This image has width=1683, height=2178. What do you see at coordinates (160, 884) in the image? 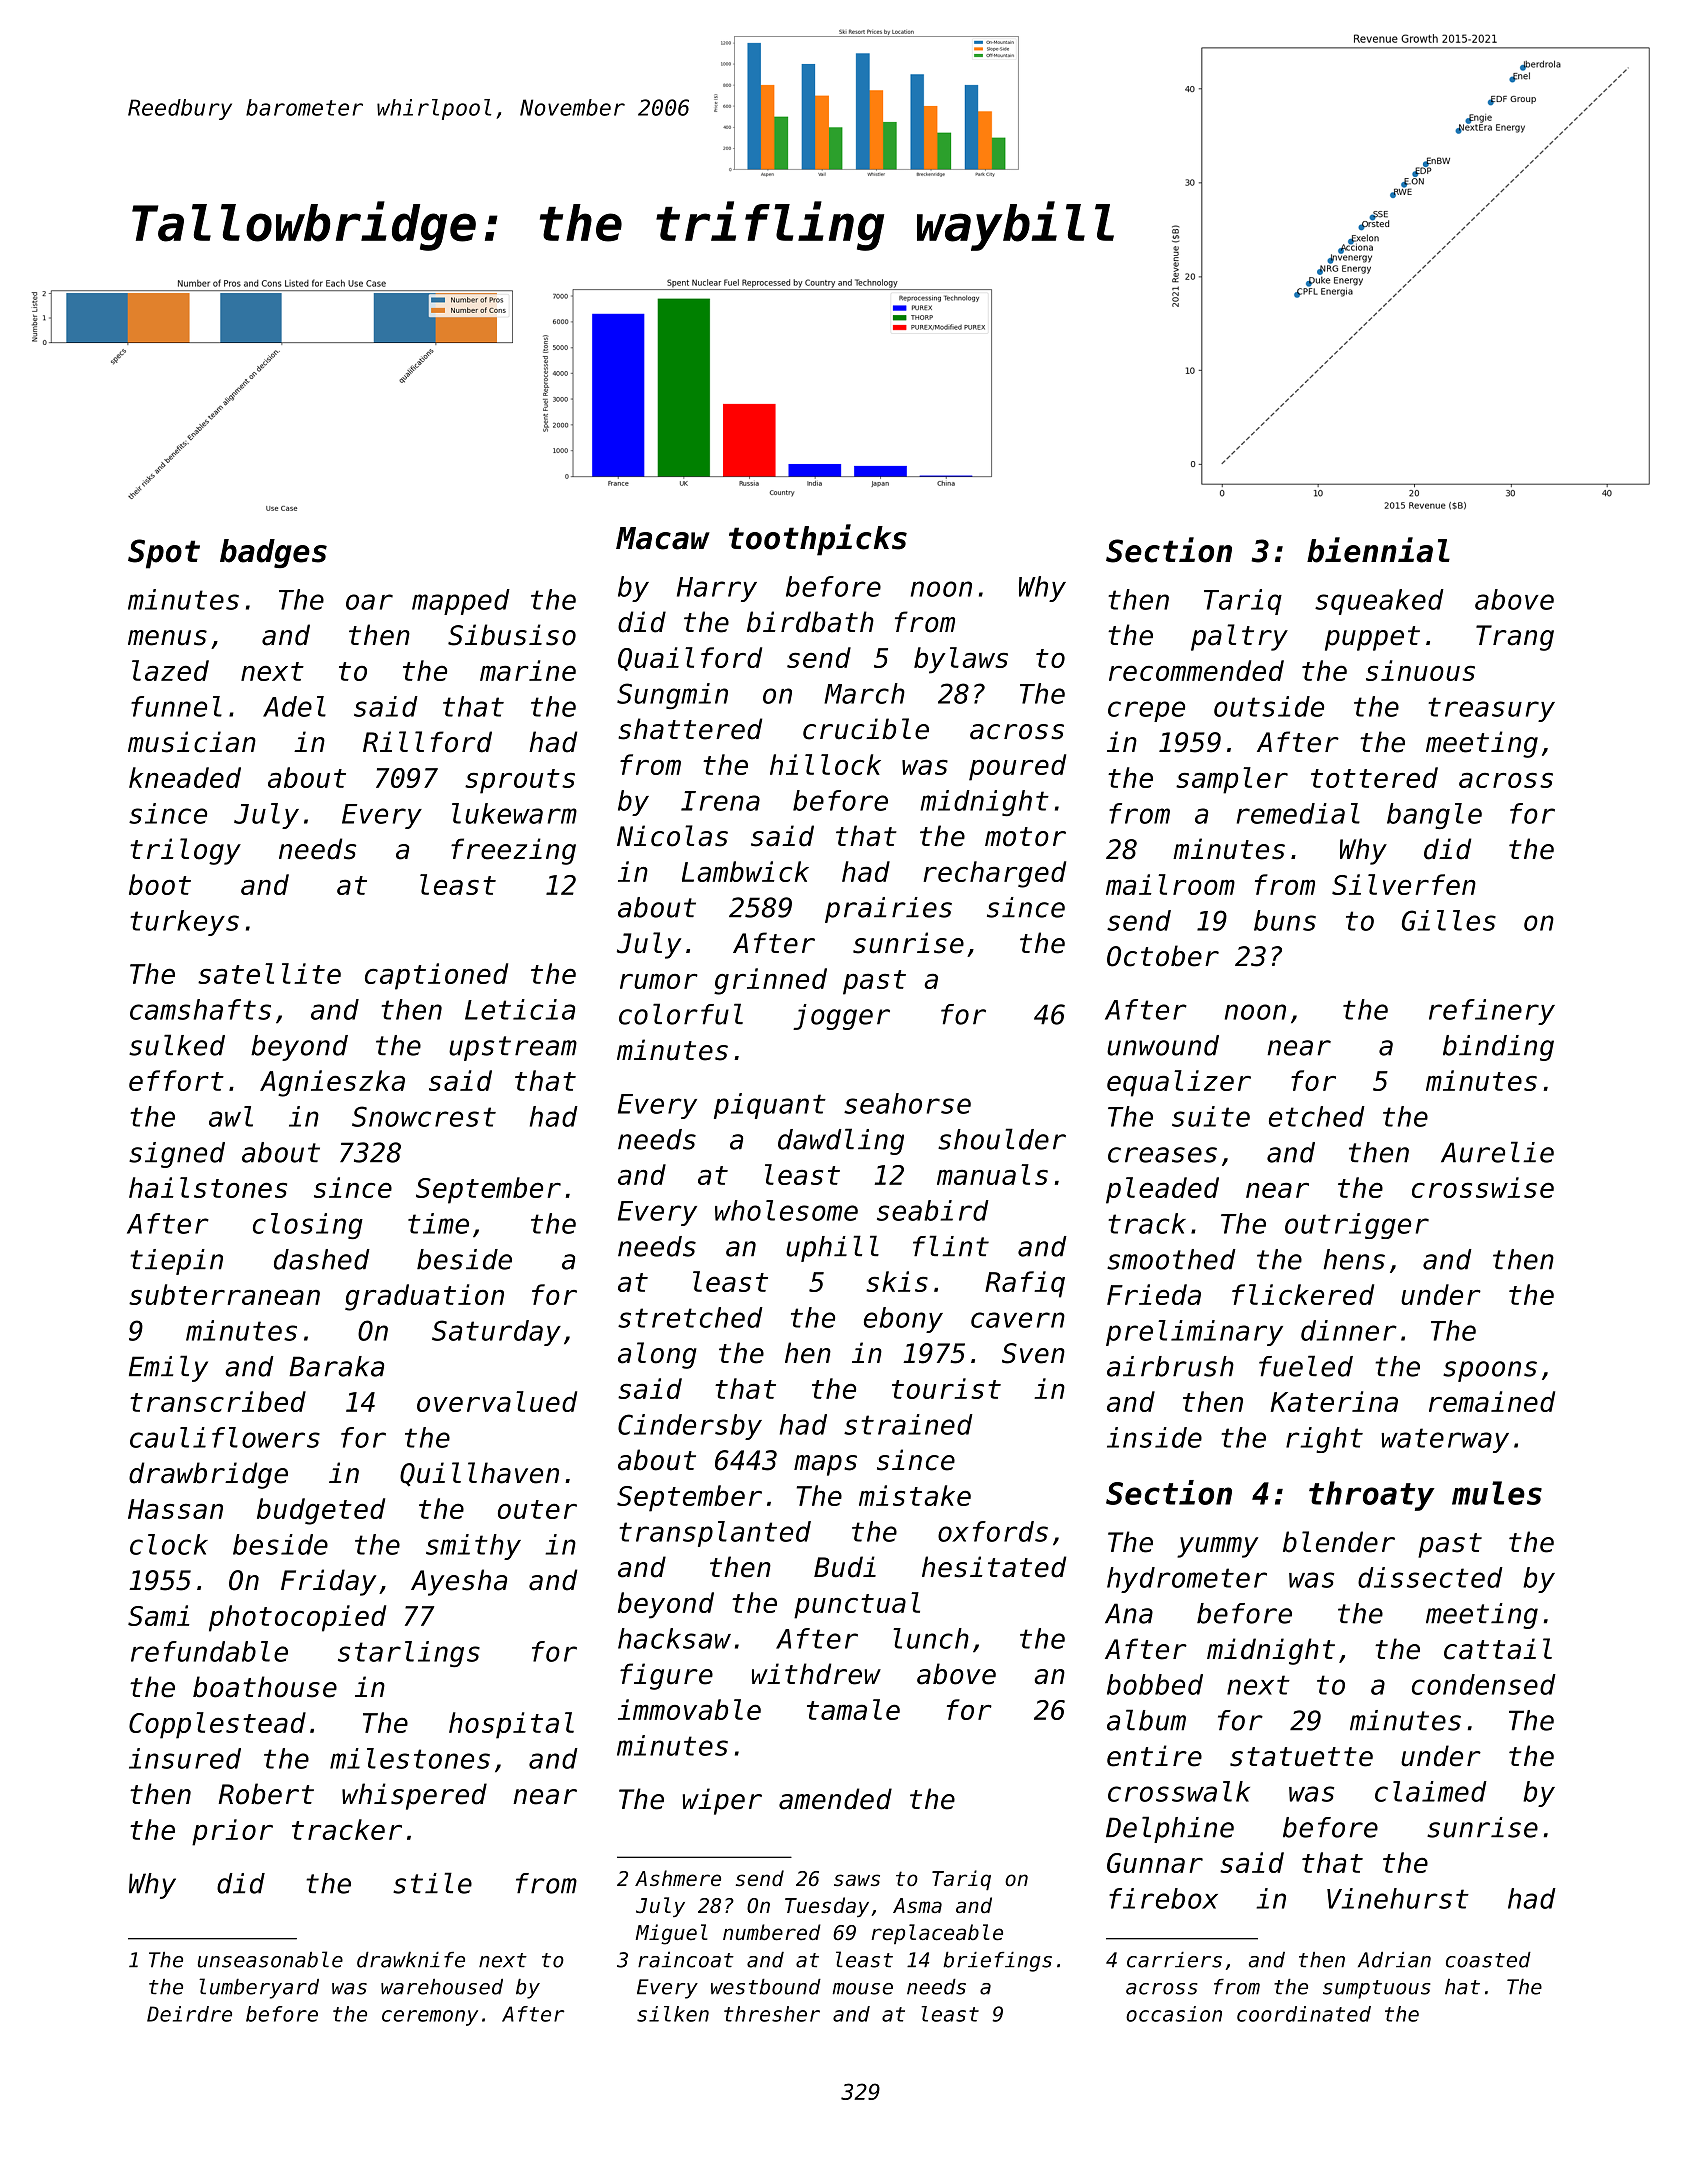
I see `boot` at bounding box center [160, 884].
